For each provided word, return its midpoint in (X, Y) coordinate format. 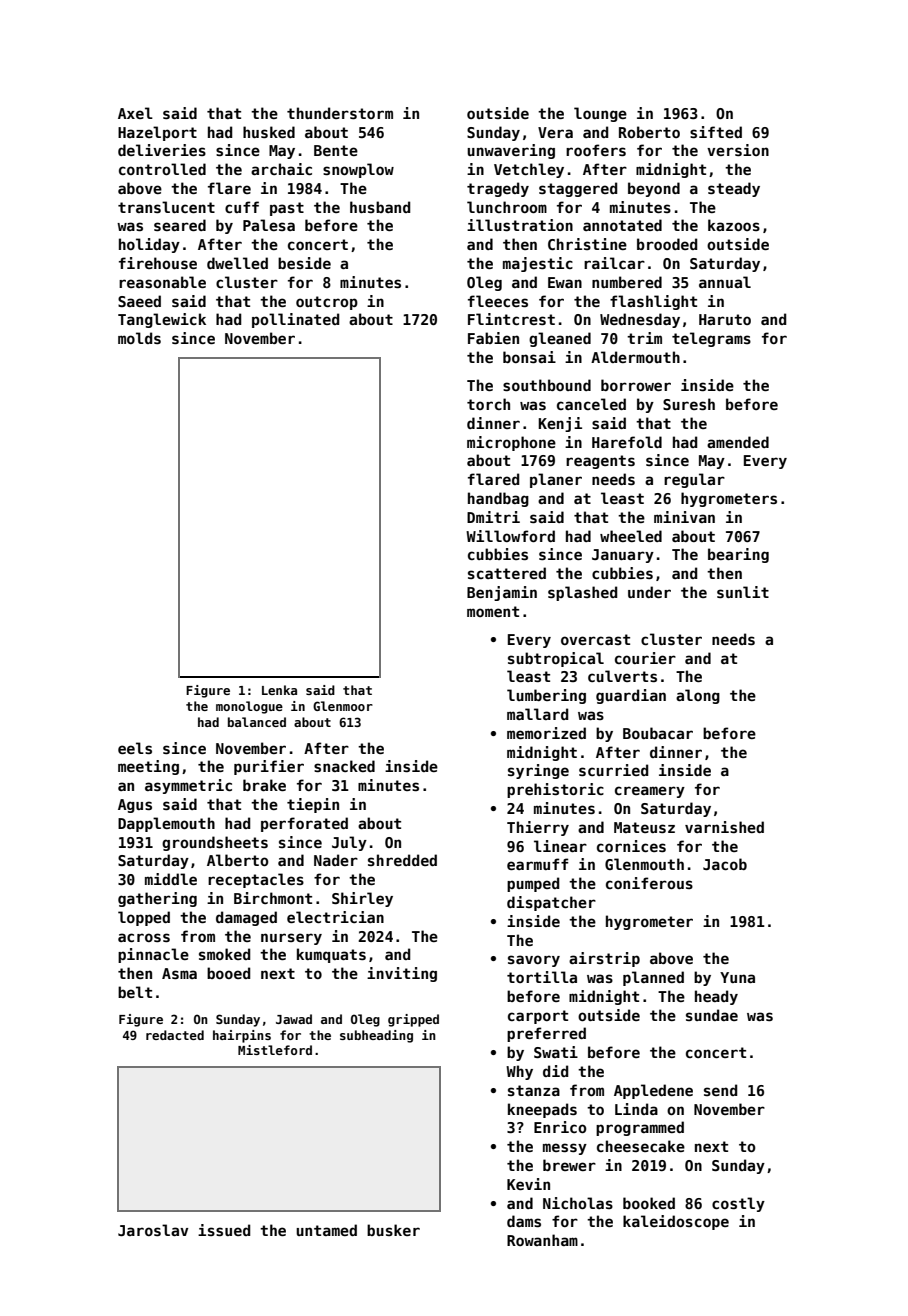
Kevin (528, 1184)
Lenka (279, 690)
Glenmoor (343, 706)
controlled (162, 169)
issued (224, 1230)
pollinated (295, 320)
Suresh (689, 404)
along (698, 696)
